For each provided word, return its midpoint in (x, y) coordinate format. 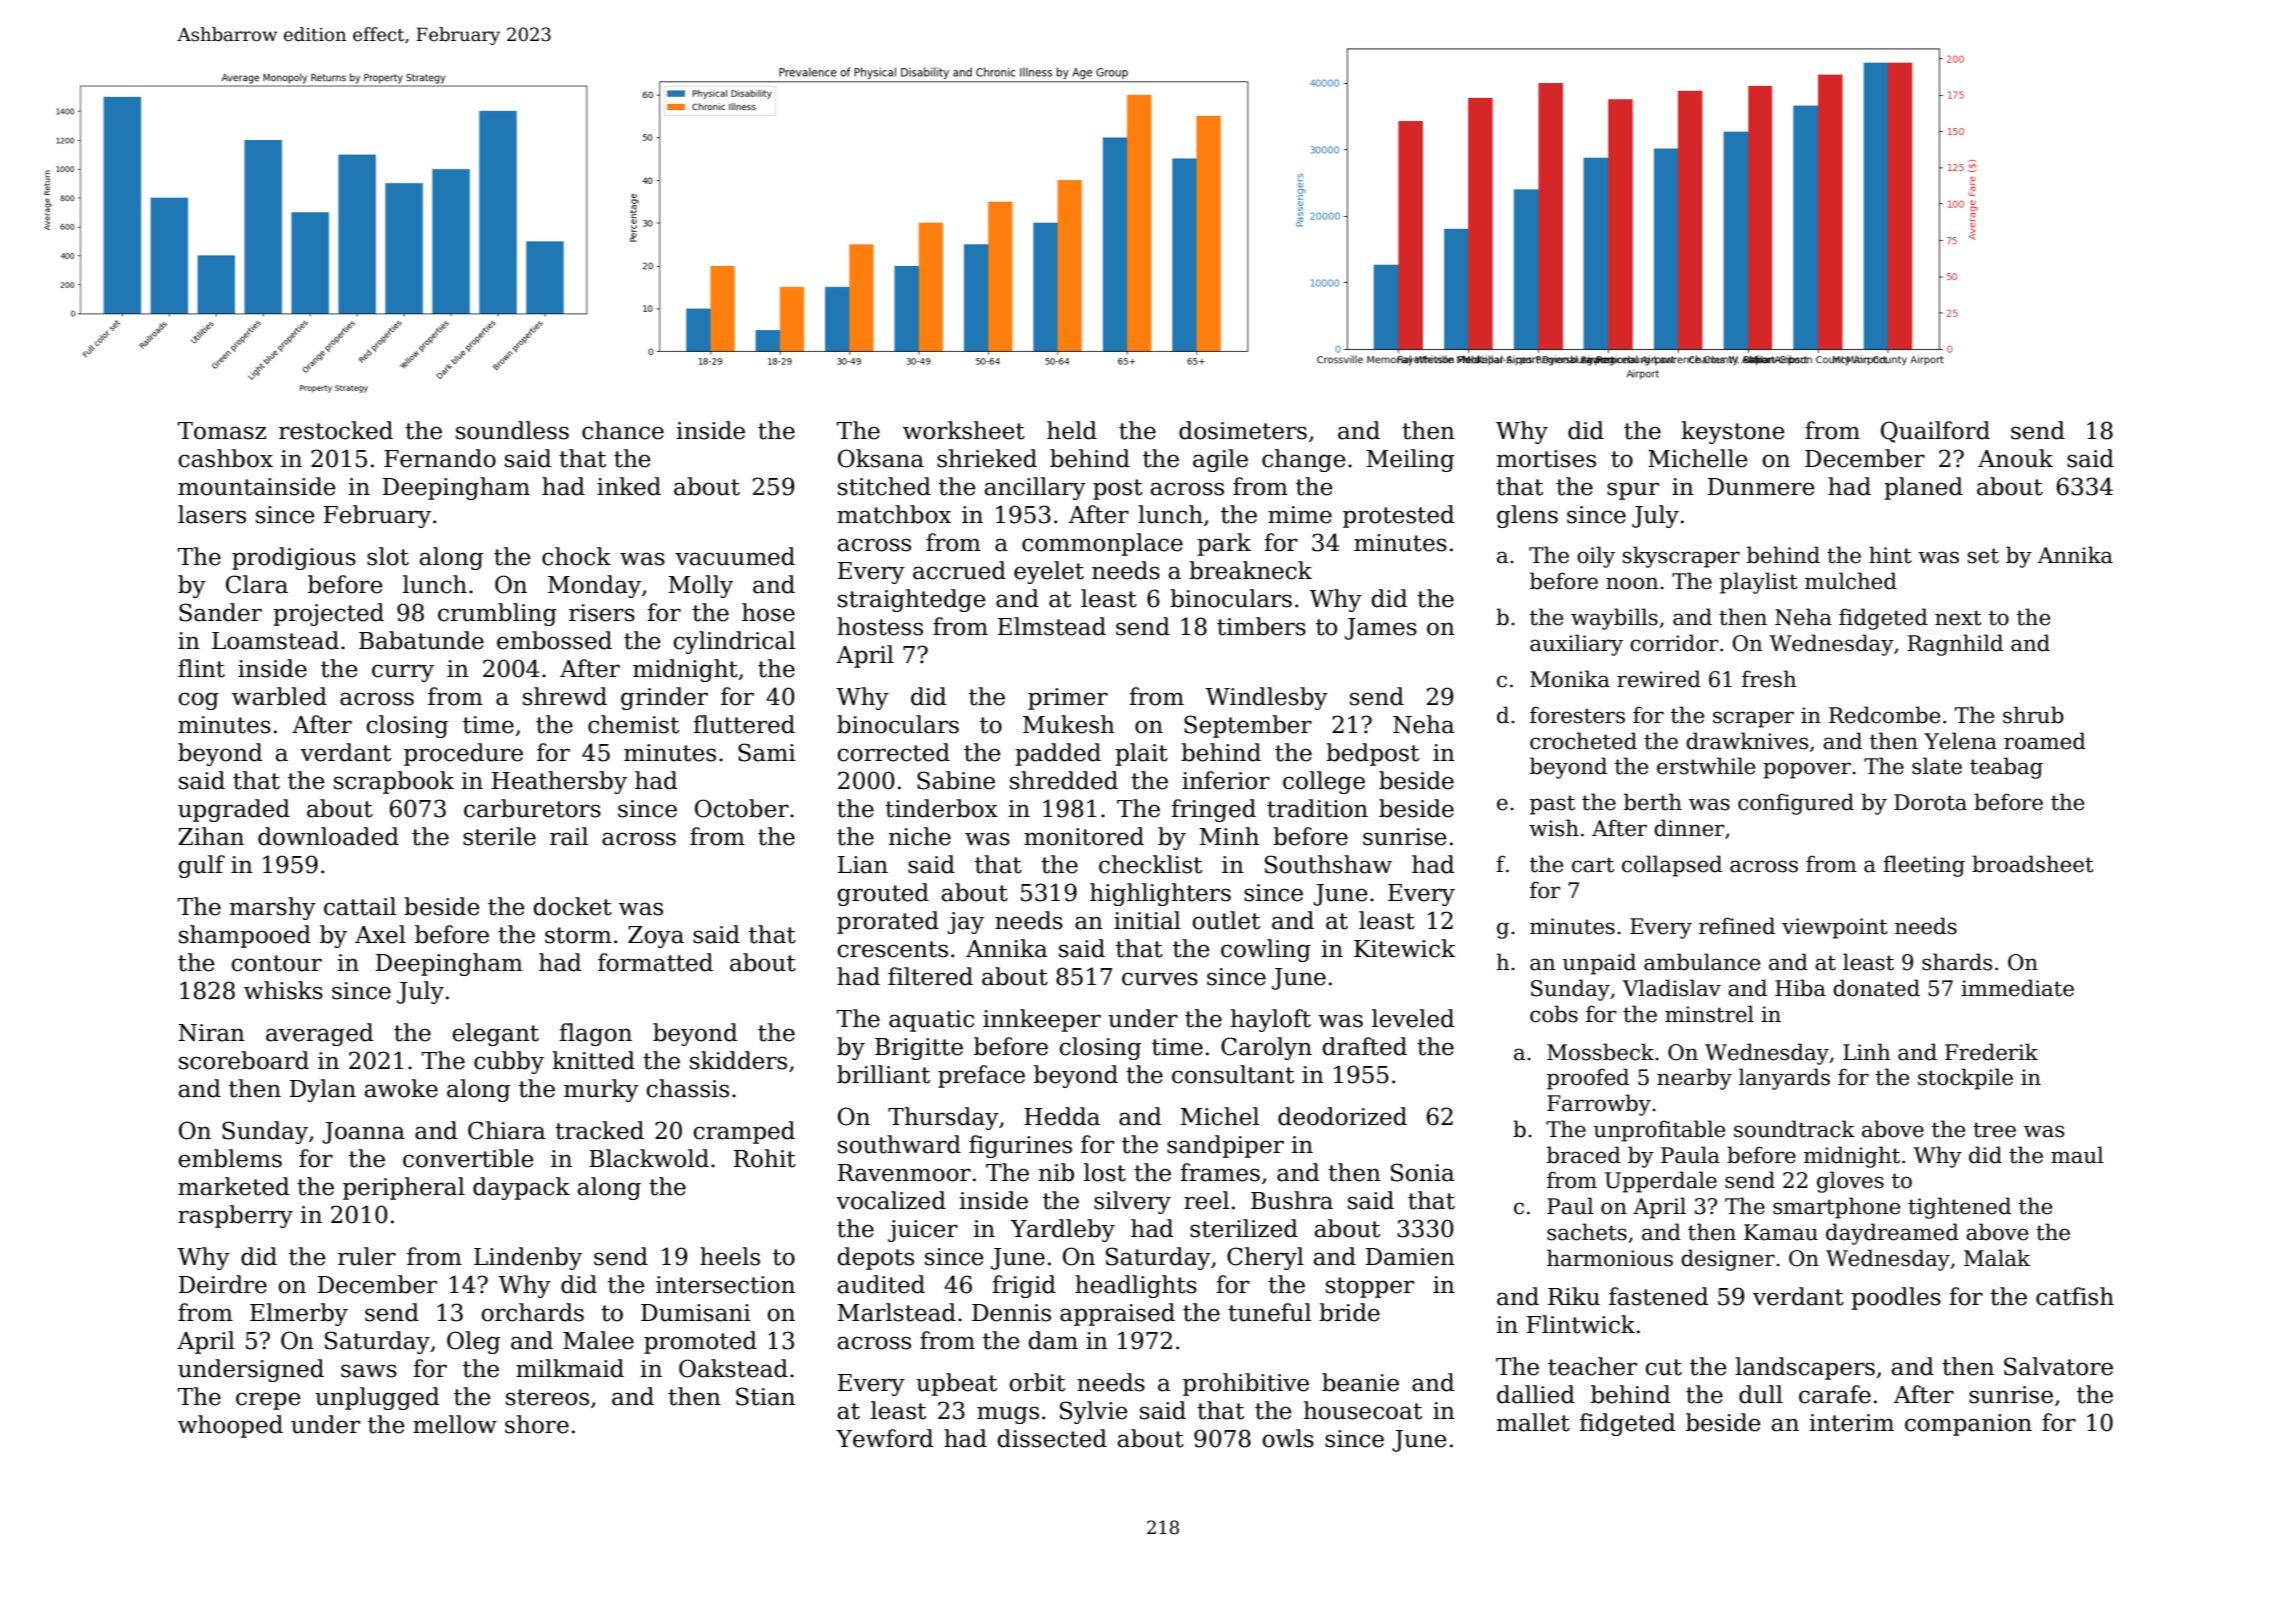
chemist (633, 724)
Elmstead (1052, 626)
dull (1761, 1394)
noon (1632, 583)
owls (1288, 1438)
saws (369, 1371)
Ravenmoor (904, 1173)
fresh (1769, 679)
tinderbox (941, 808)
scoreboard (244, 1060)
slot (388, 556)
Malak (1997, 1258)
